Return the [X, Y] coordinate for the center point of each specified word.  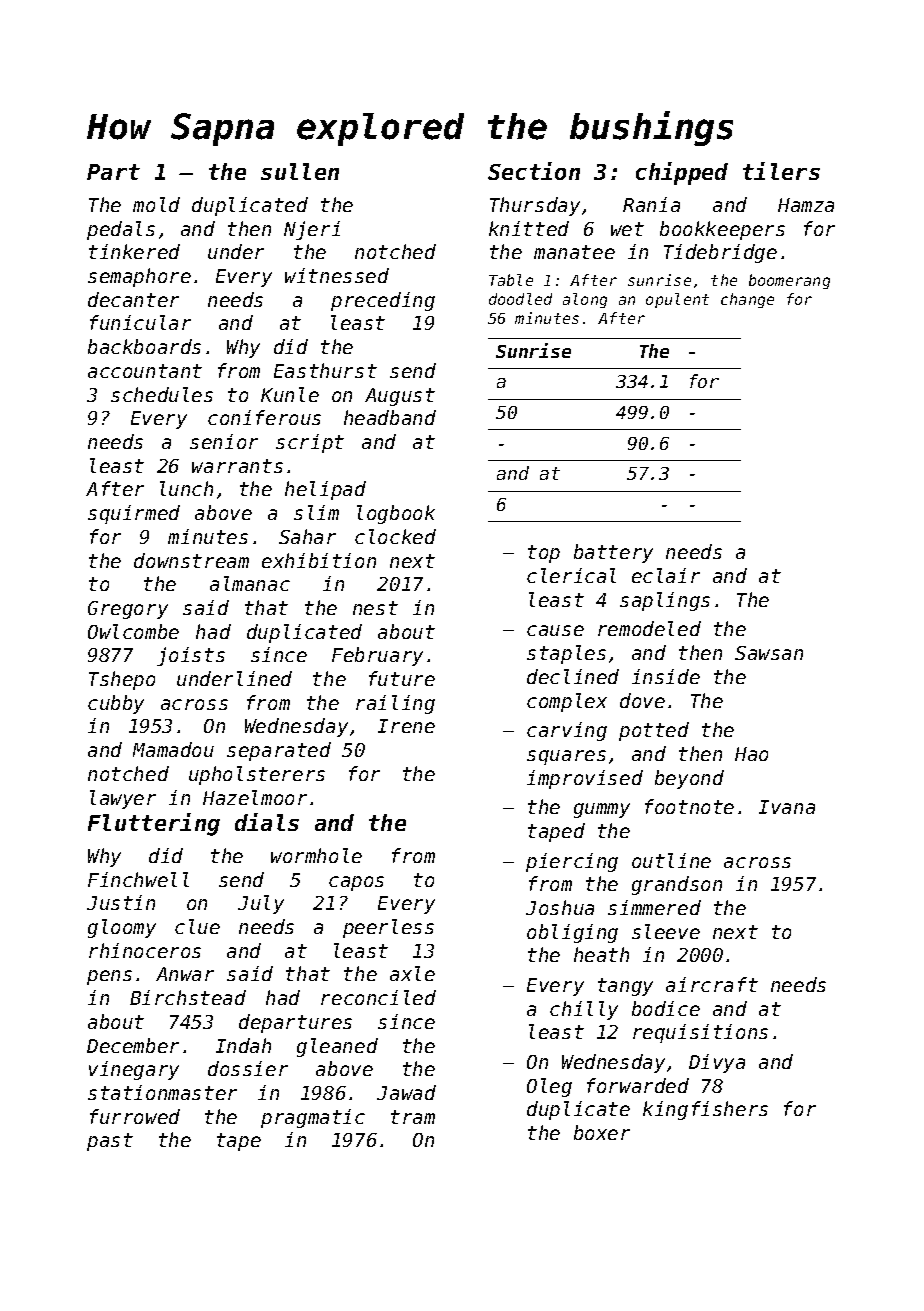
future [402, 678]
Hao [751, 754]
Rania [651, 204]
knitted [529, 228]
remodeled [649, 628]
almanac [250, 583]
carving [567, 731]
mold [156, 204]
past [110, 1142]
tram [413, 1117]
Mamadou [173, 749]
